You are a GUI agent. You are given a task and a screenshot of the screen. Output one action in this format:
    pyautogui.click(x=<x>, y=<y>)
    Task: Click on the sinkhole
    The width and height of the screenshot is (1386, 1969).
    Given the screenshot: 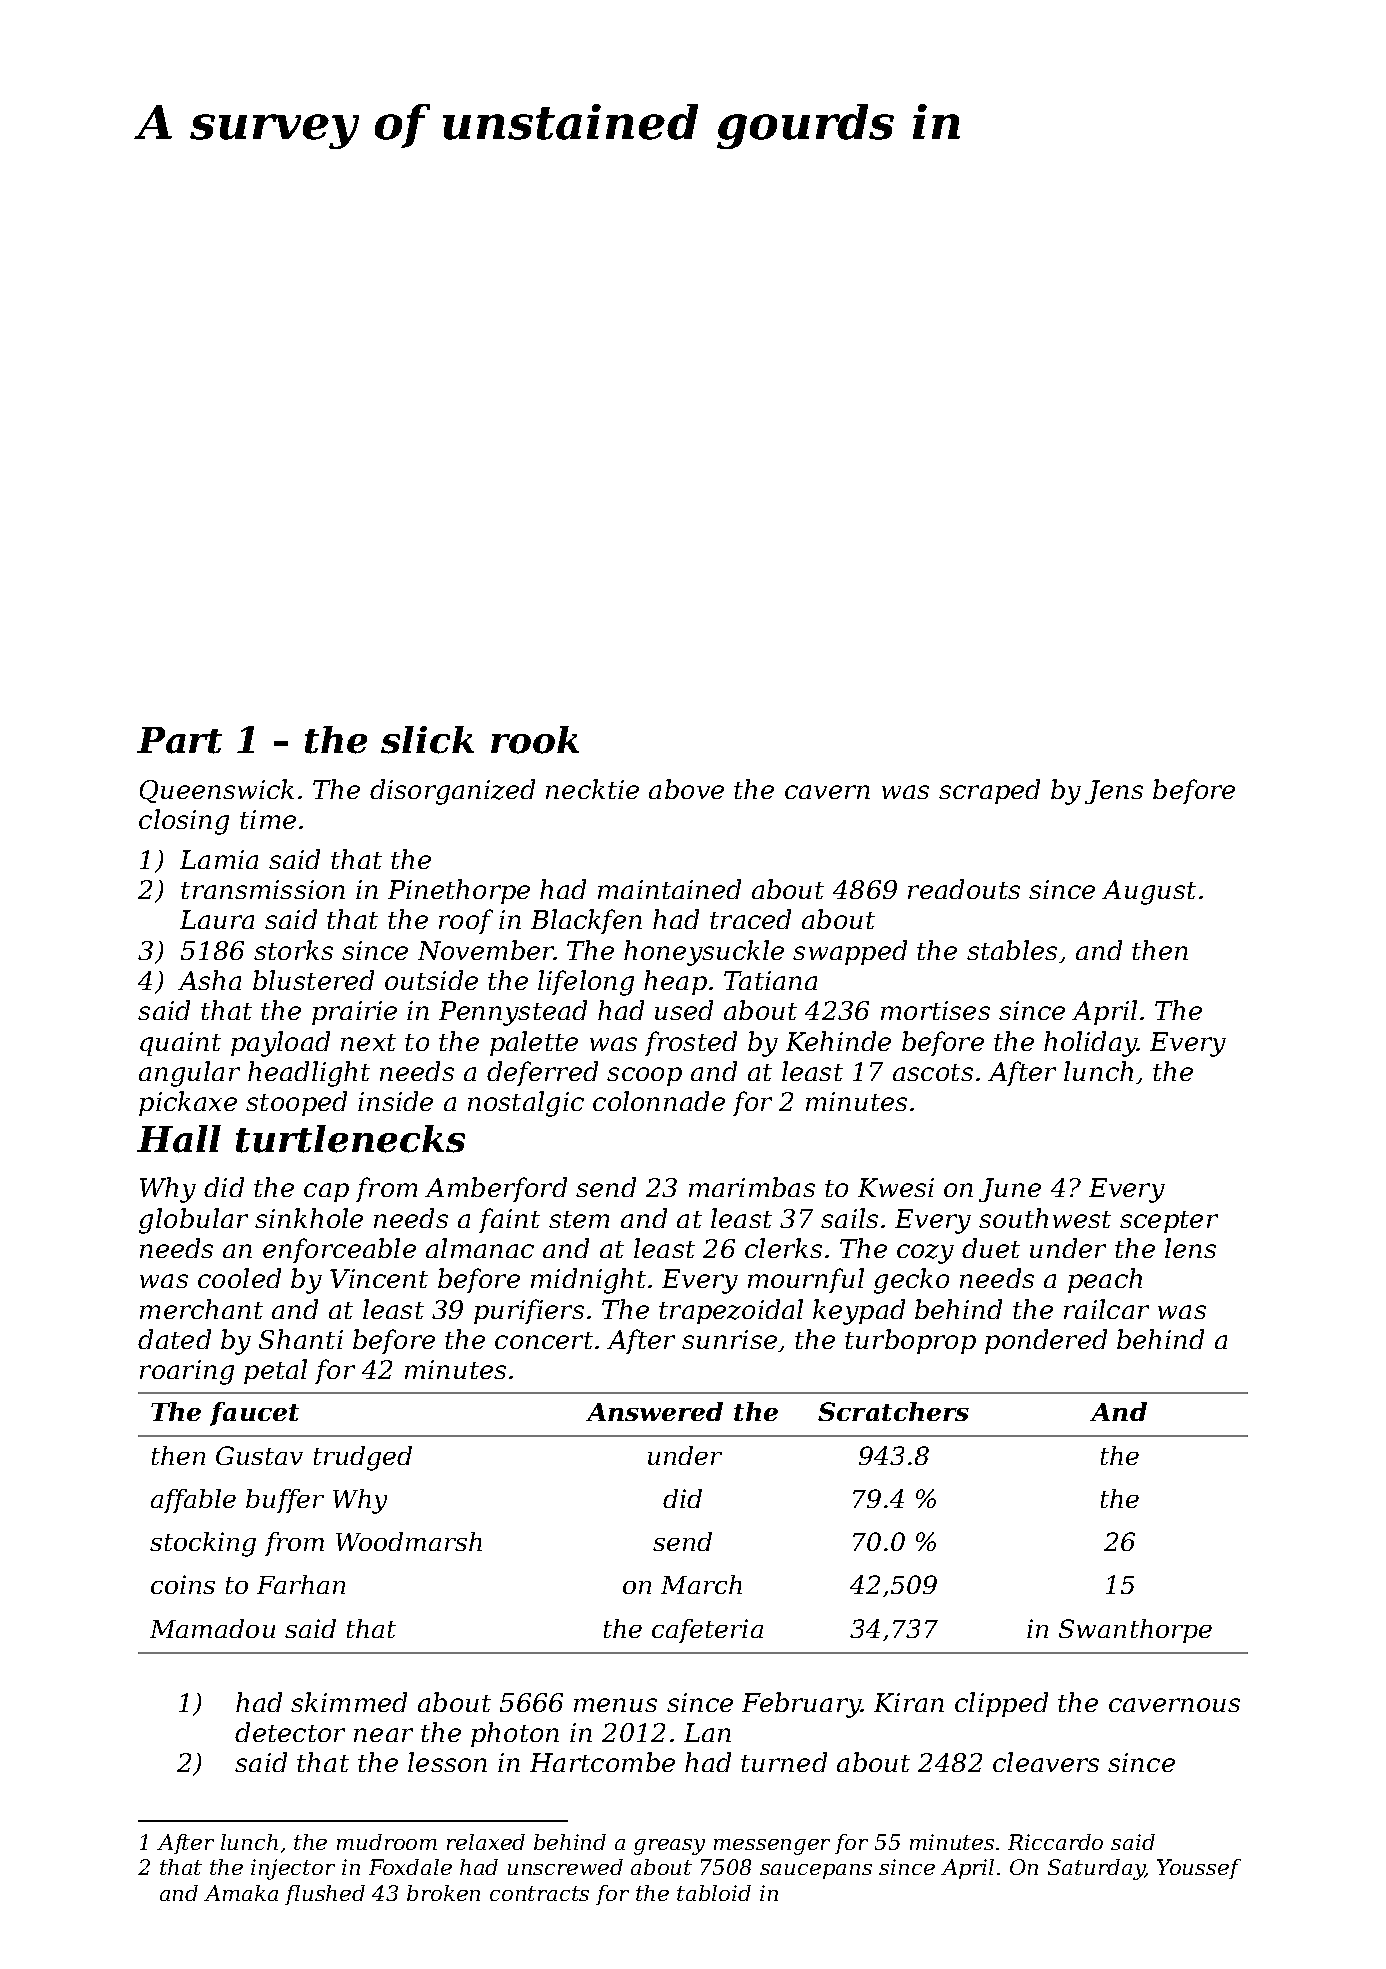 What is the action you would take?
    pyautogui.click(x=309, y=1218)
